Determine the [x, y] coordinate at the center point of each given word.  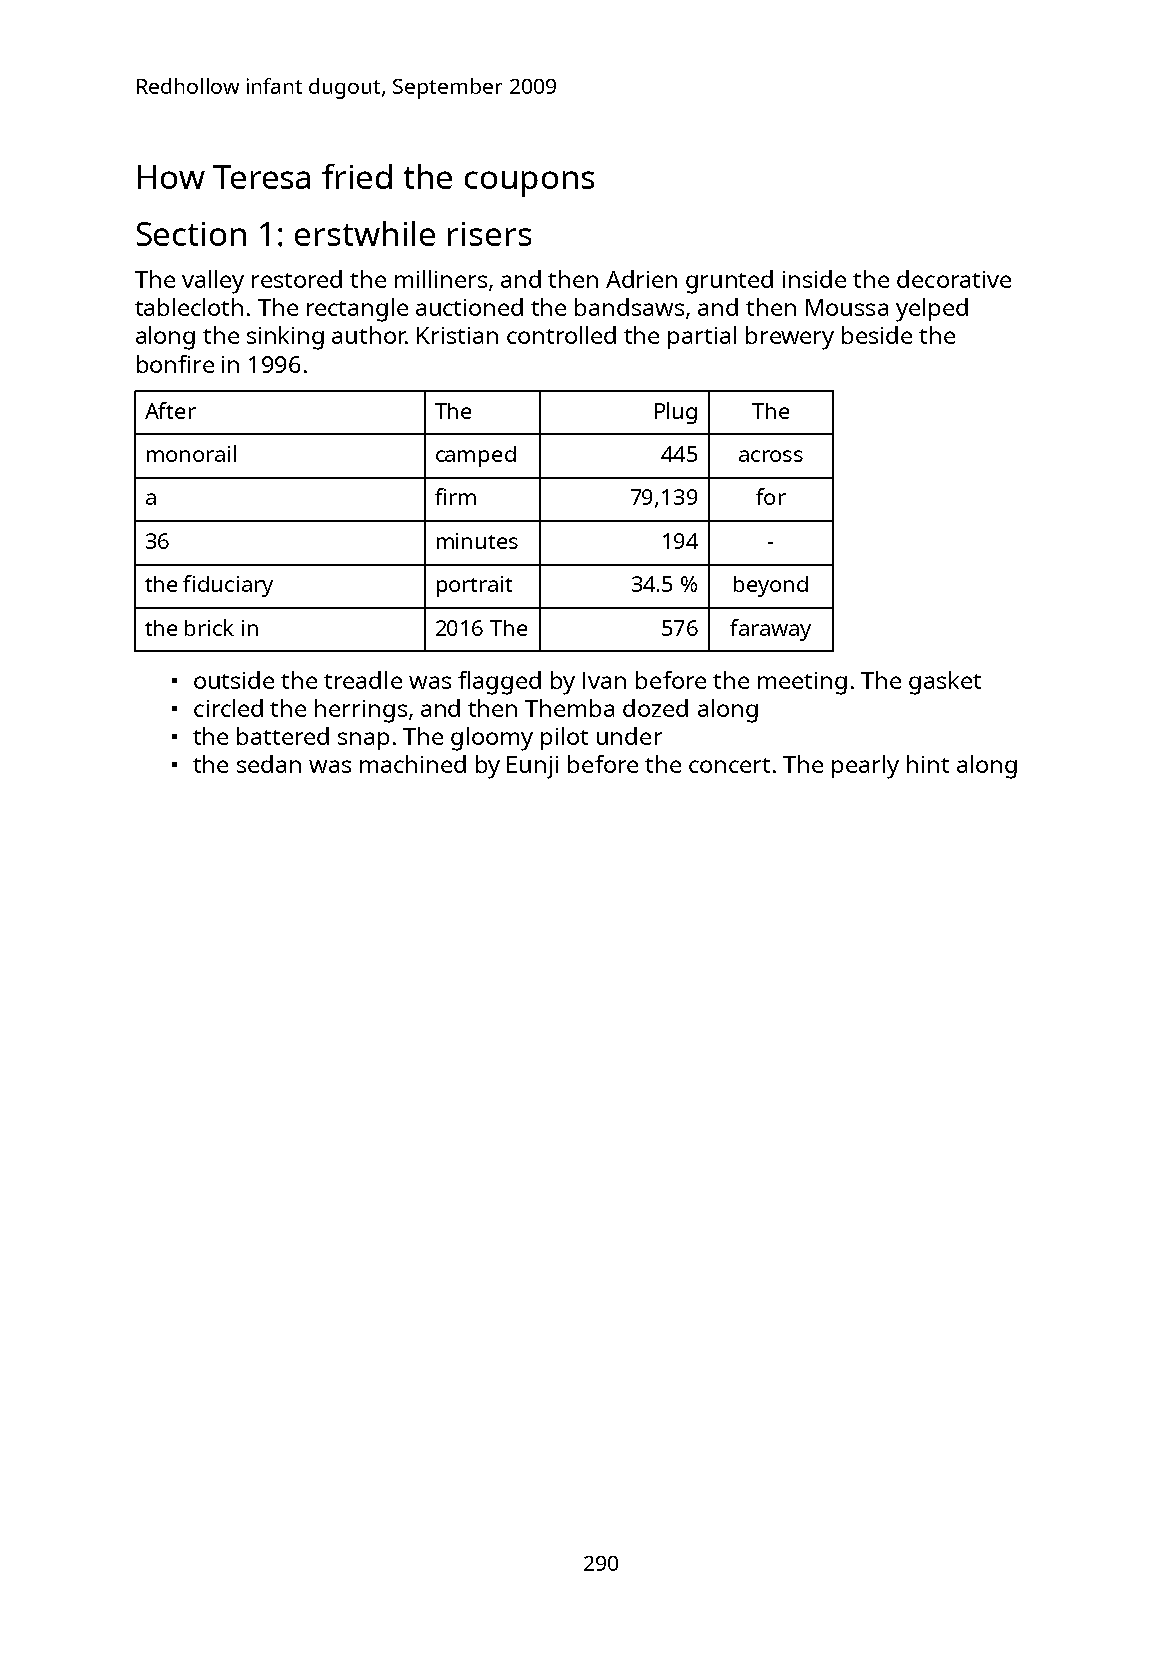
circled [228, 708]
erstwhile [365, 233]
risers [489, 234]
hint [928, 764]
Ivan [604, 680]
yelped [932, 310]
